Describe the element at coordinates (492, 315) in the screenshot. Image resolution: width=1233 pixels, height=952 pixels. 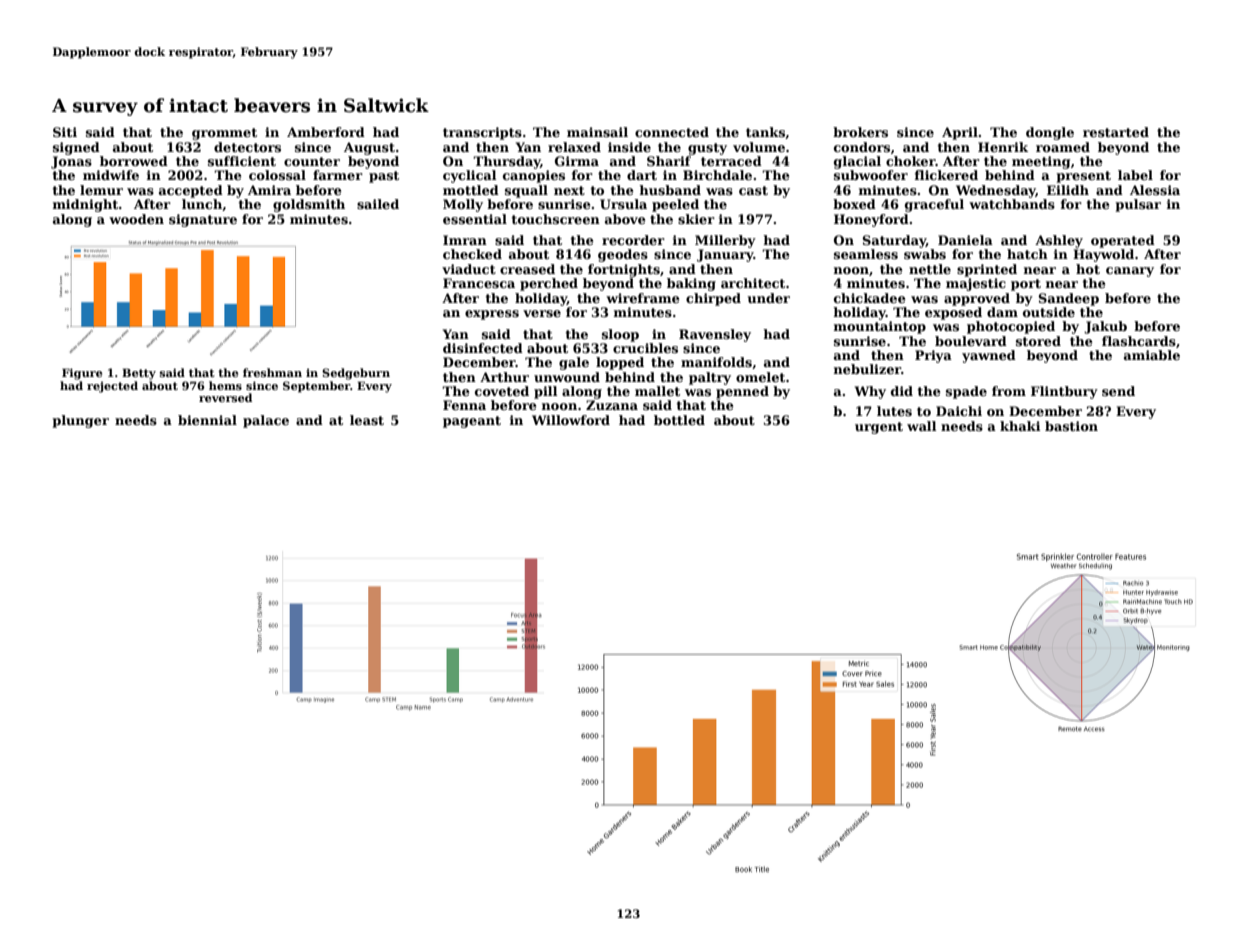
I see `express` at that location.
